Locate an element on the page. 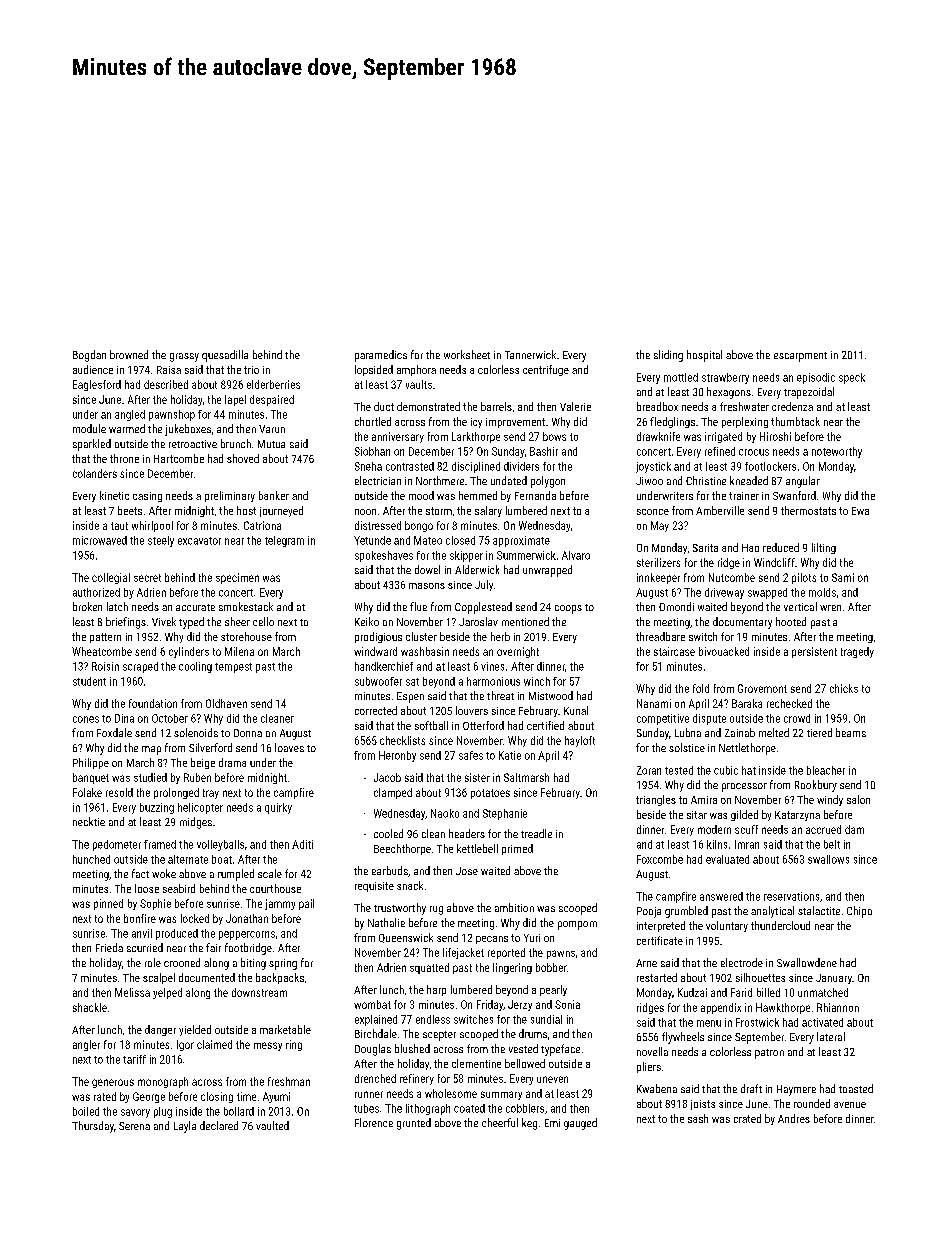  Oldhaven is located at coordinates (226, 703).
